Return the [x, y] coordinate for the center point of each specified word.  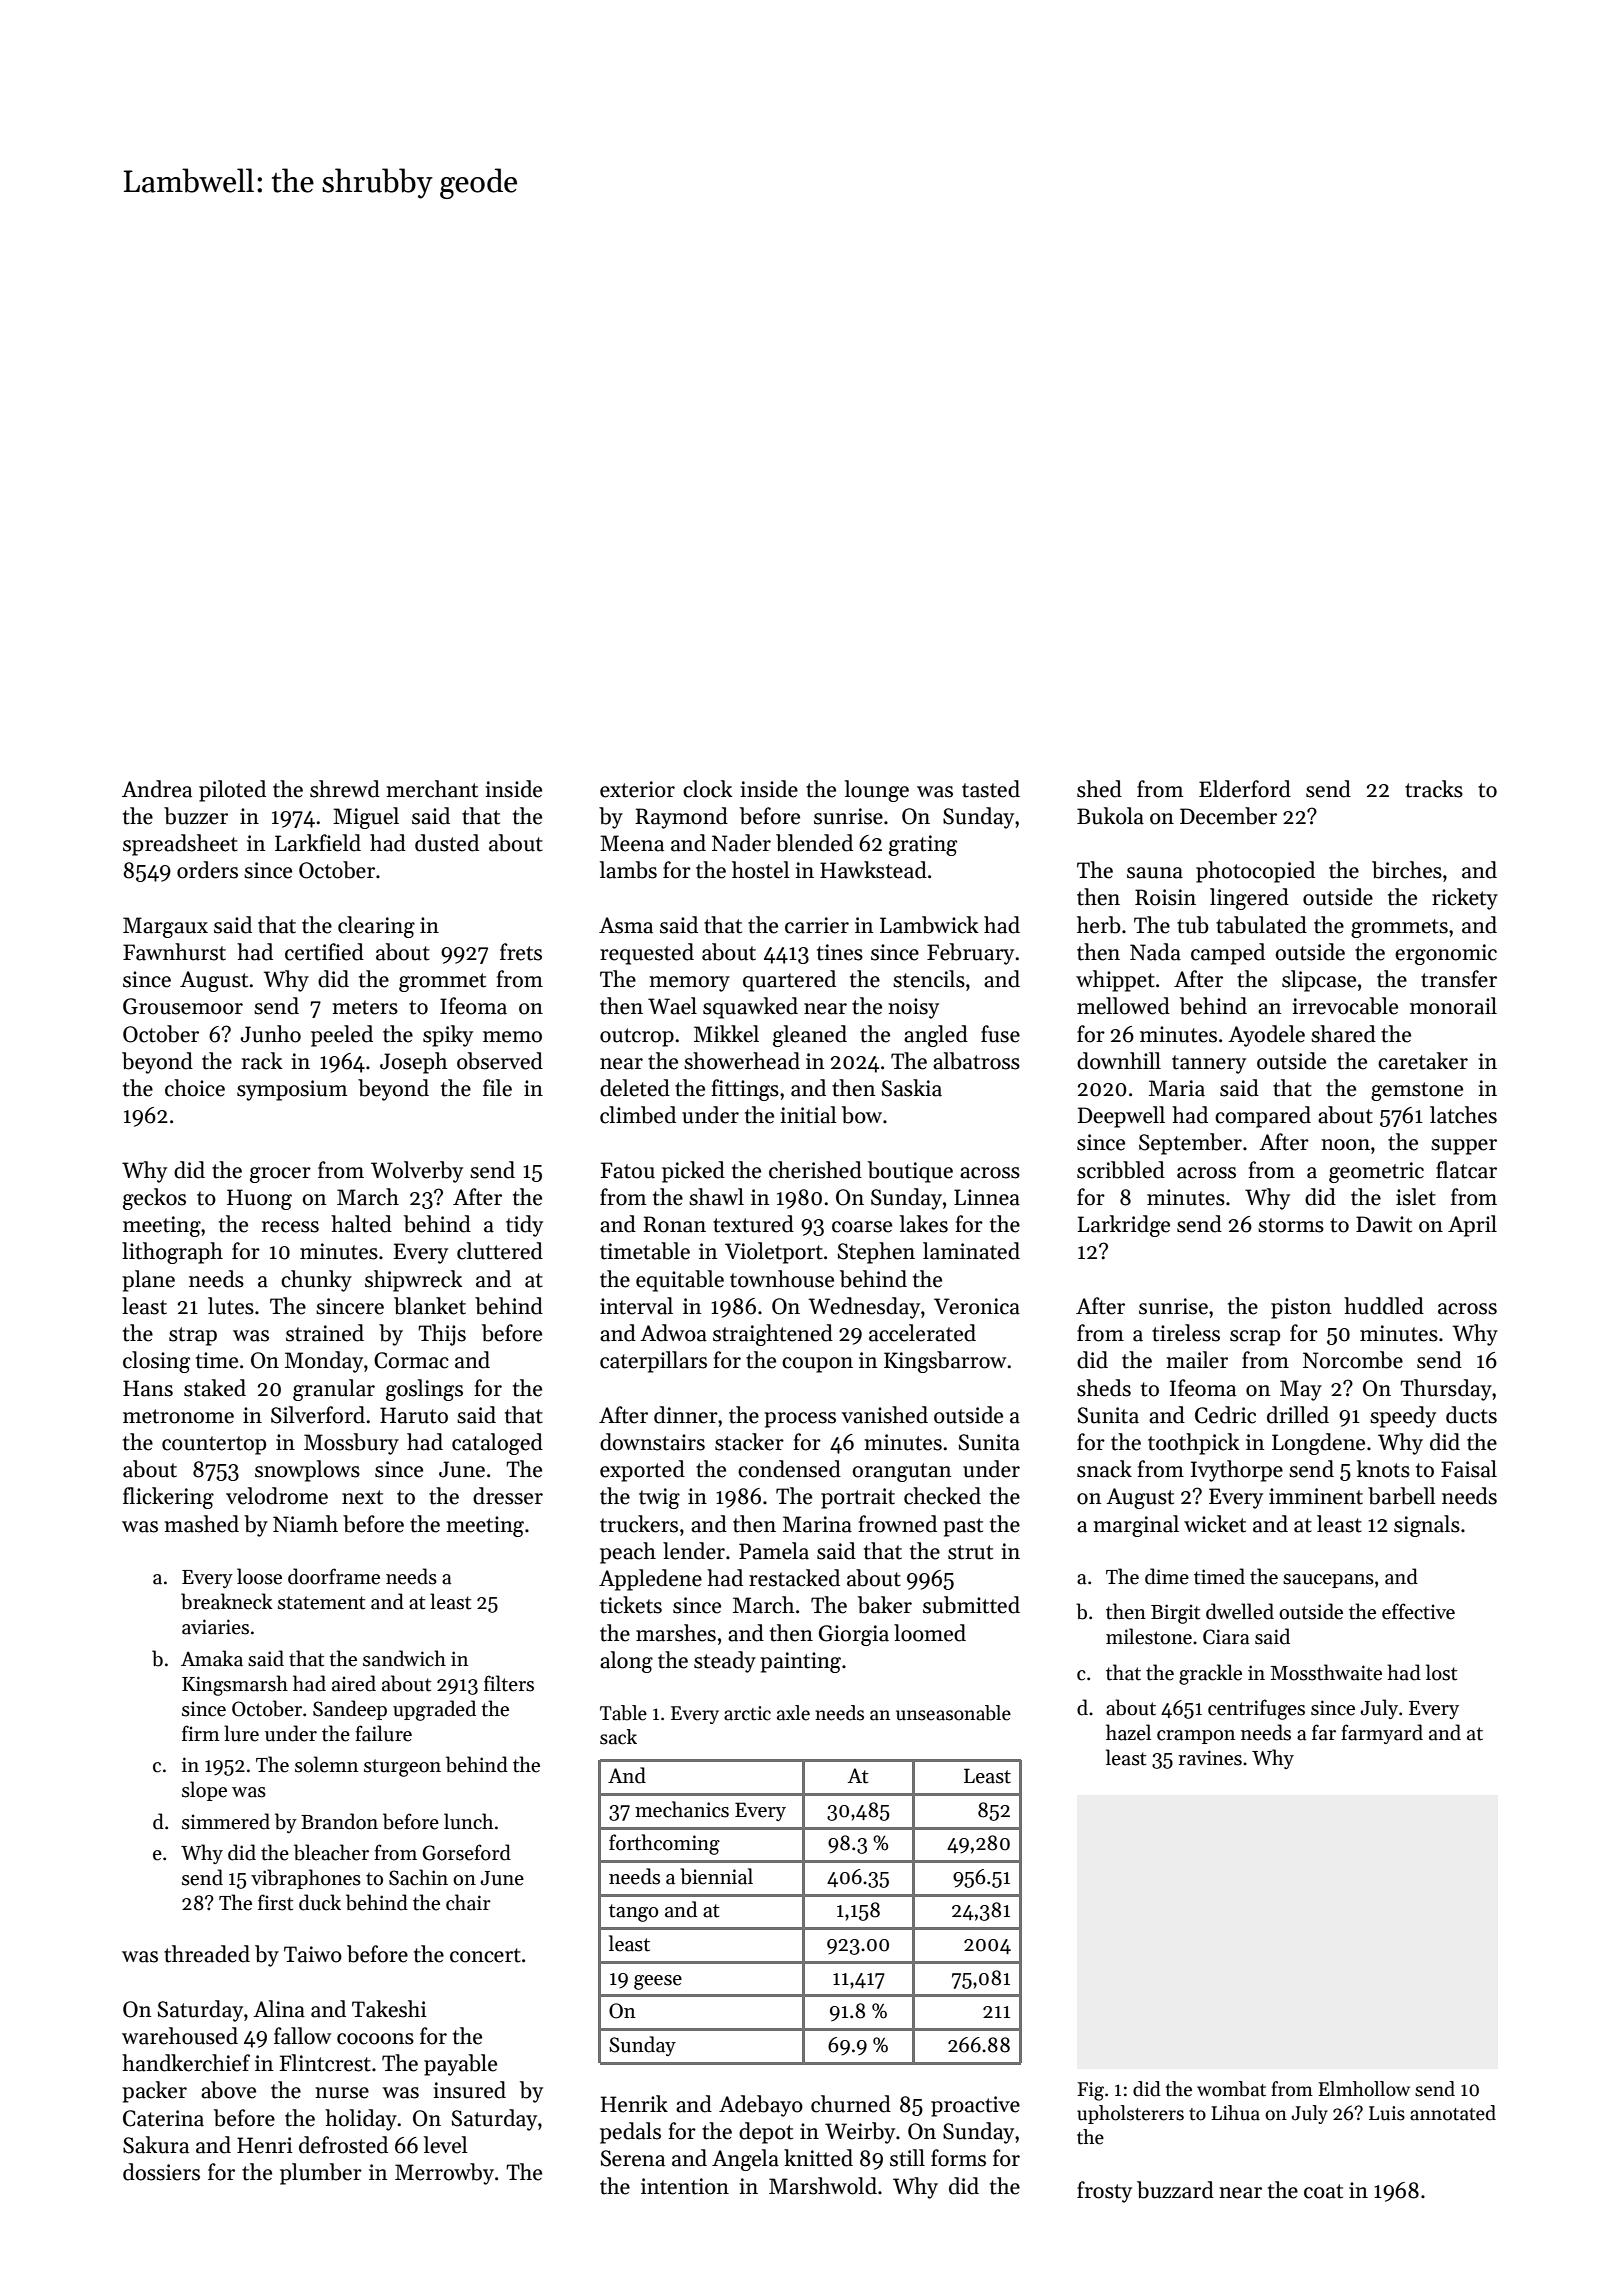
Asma [626, 925]
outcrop [637, 1037]
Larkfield [318, 843]
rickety [1465, 899]
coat [1323, 2191]
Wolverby [417, 1172]
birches [1407, 870]
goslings [424, 1390]
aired [354, 1683]
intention [685, 2186]
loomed [930, 1633]
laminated [971, 1251]
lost [1441, 1672]
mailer [1197, 1360]
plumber [321, 2174]
